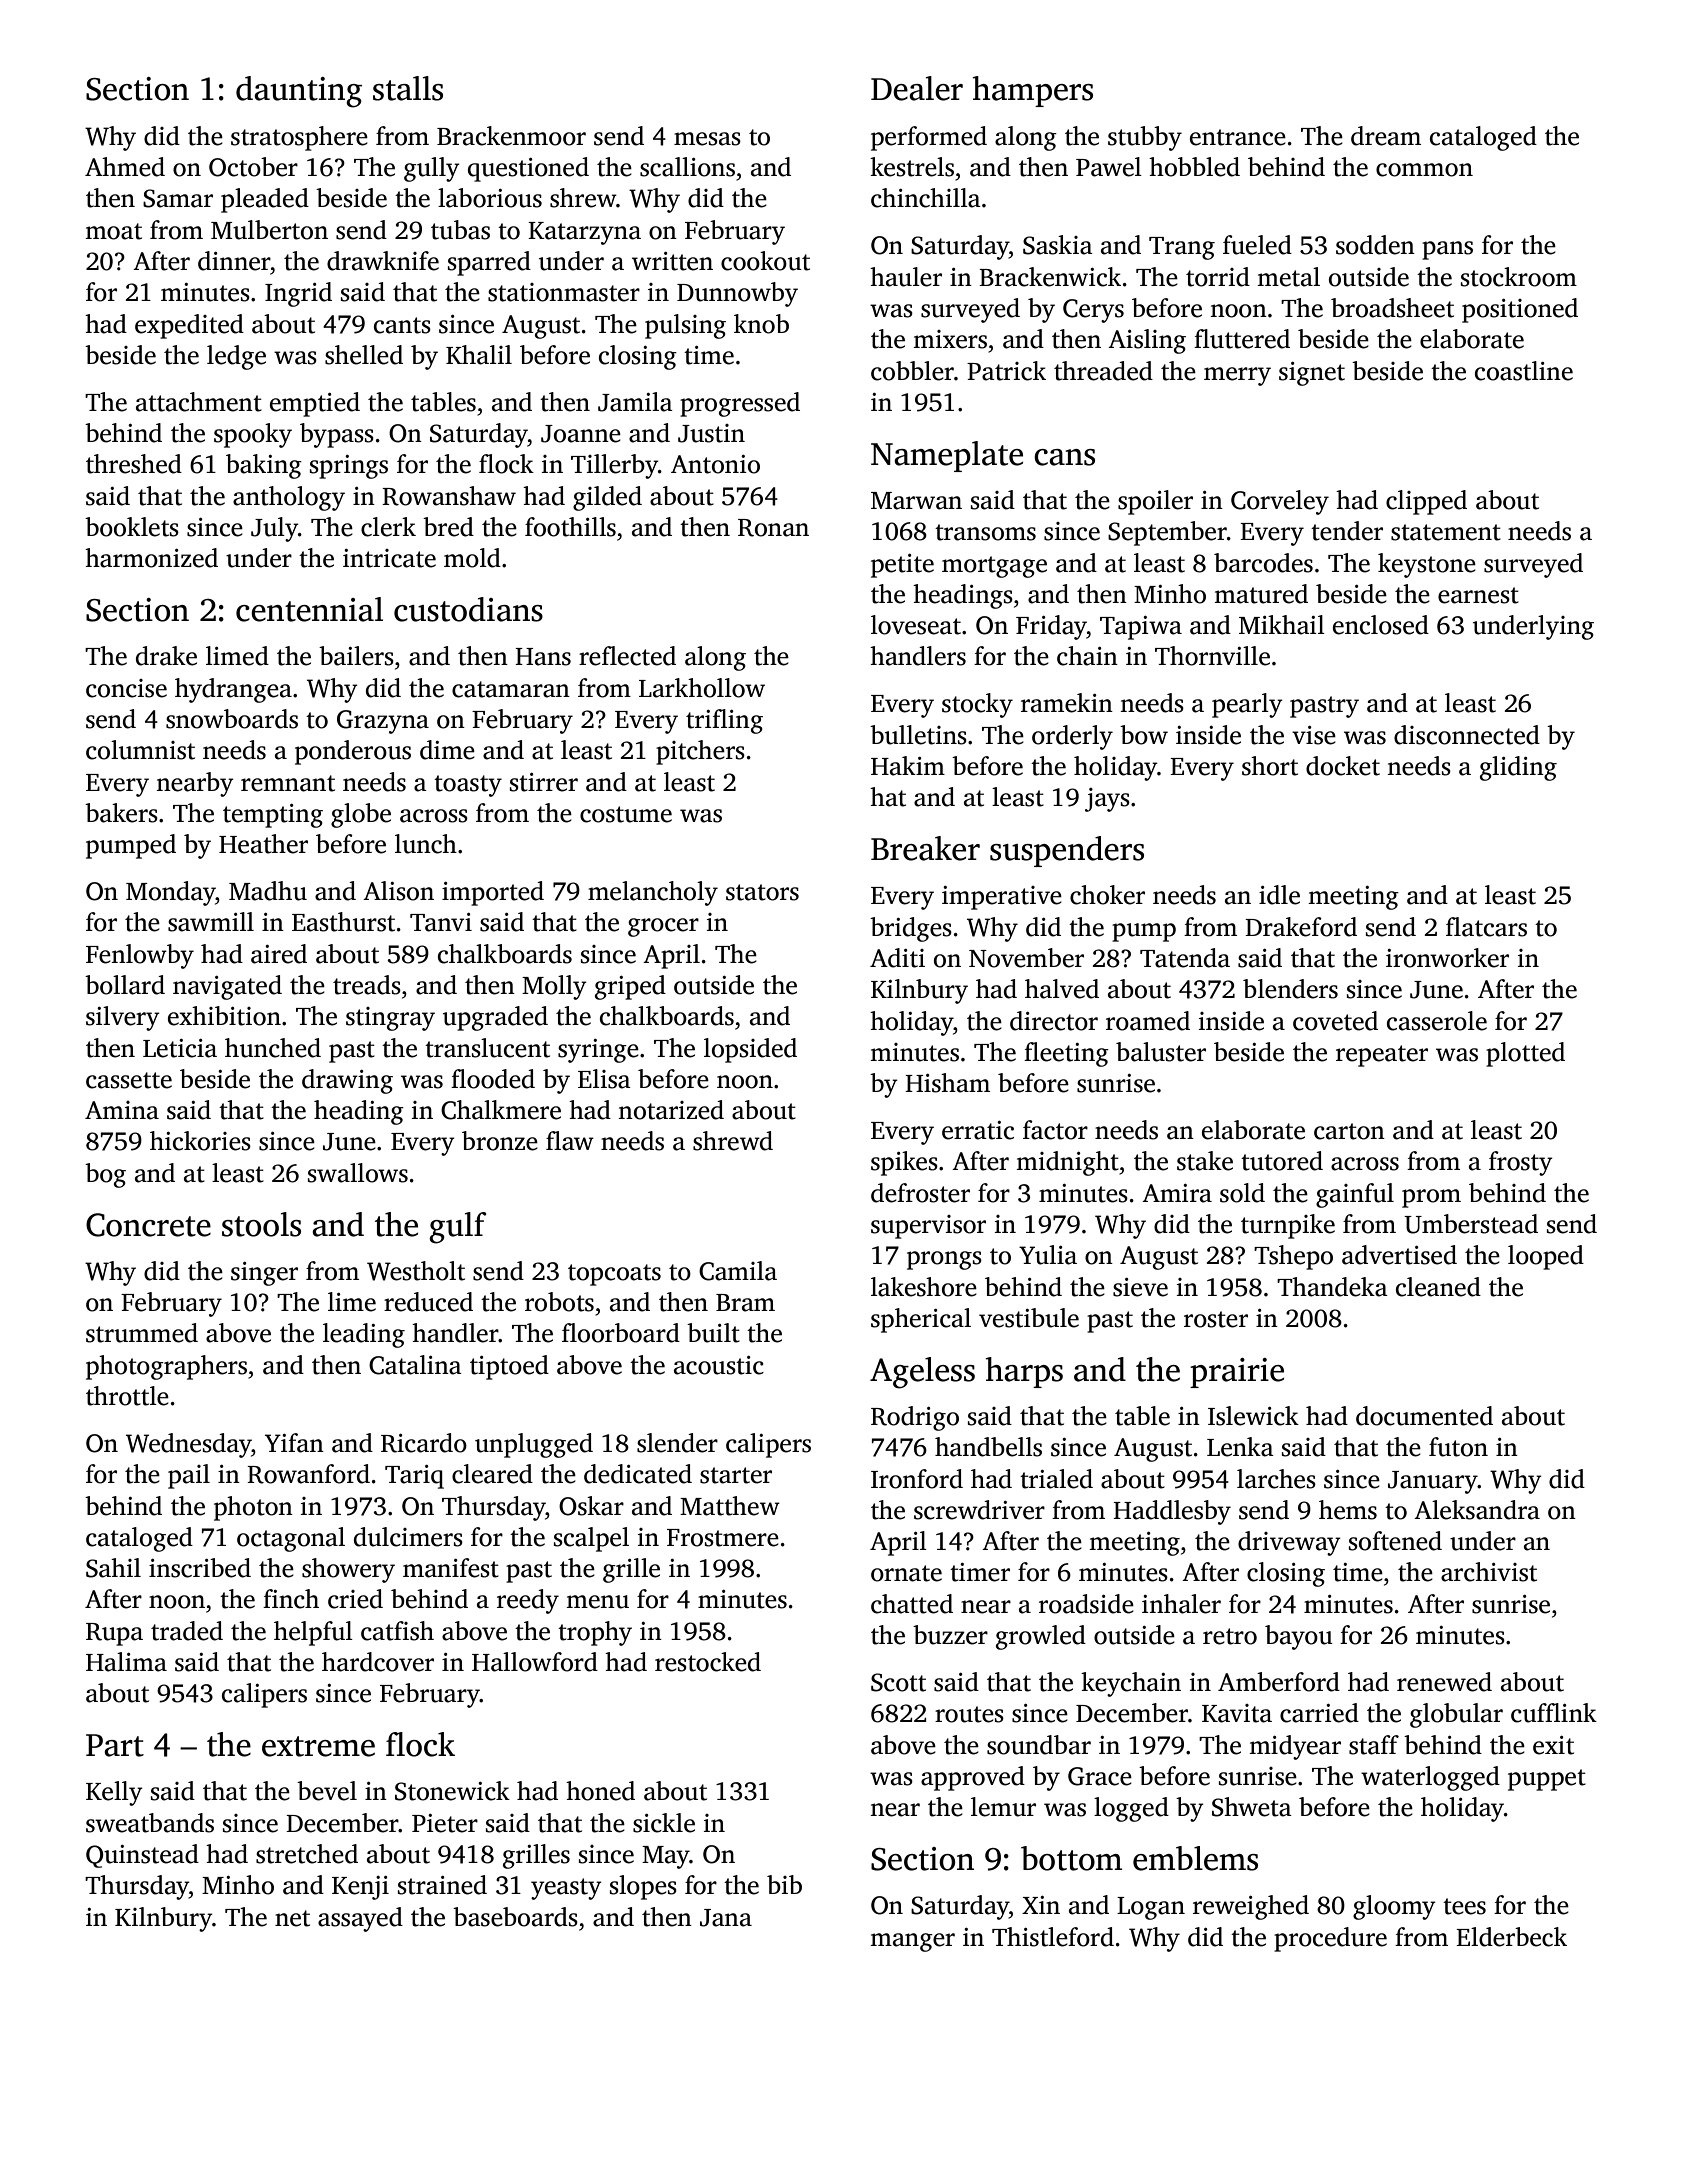  What do you see at coordinates (604, 1079) in the document?
I see `Elisa` at bounding box center [604, 1079].
